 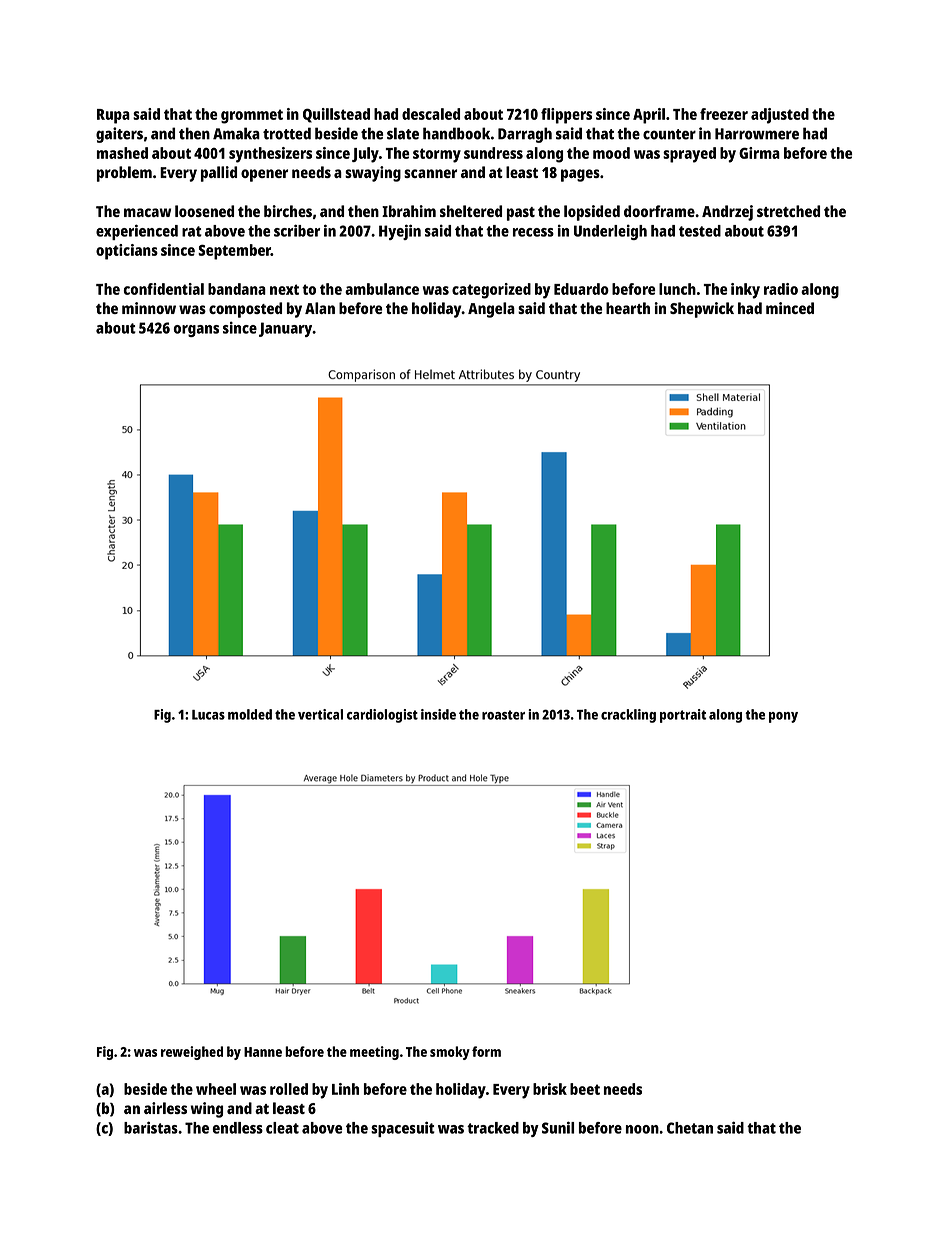 What do you see at coordinates (780, 116) in the page?
I see `adjusted` at bounding box center [780, 116].
